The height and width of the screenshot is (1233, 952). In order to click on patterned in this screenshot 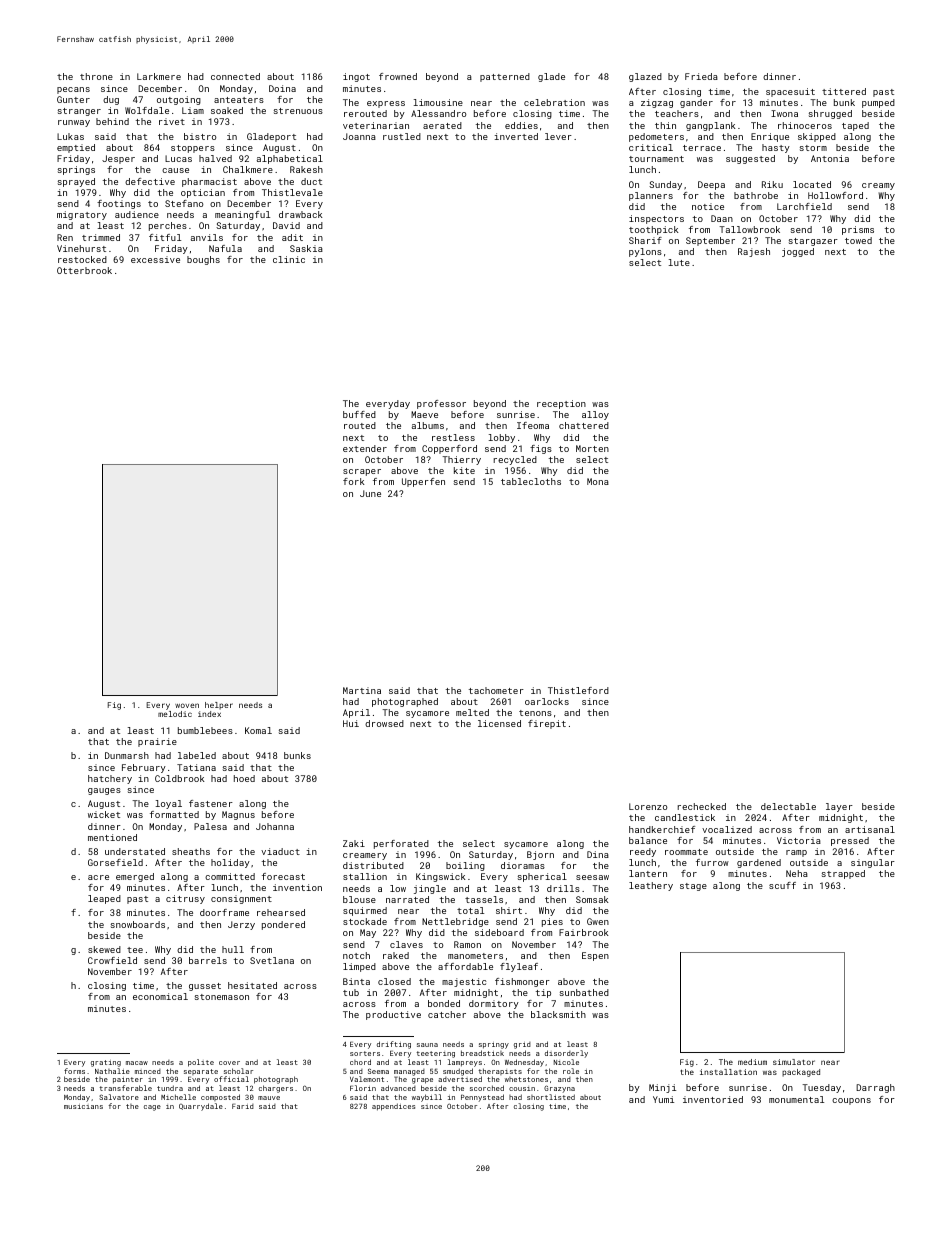, I will do `click(505, 77)`.
